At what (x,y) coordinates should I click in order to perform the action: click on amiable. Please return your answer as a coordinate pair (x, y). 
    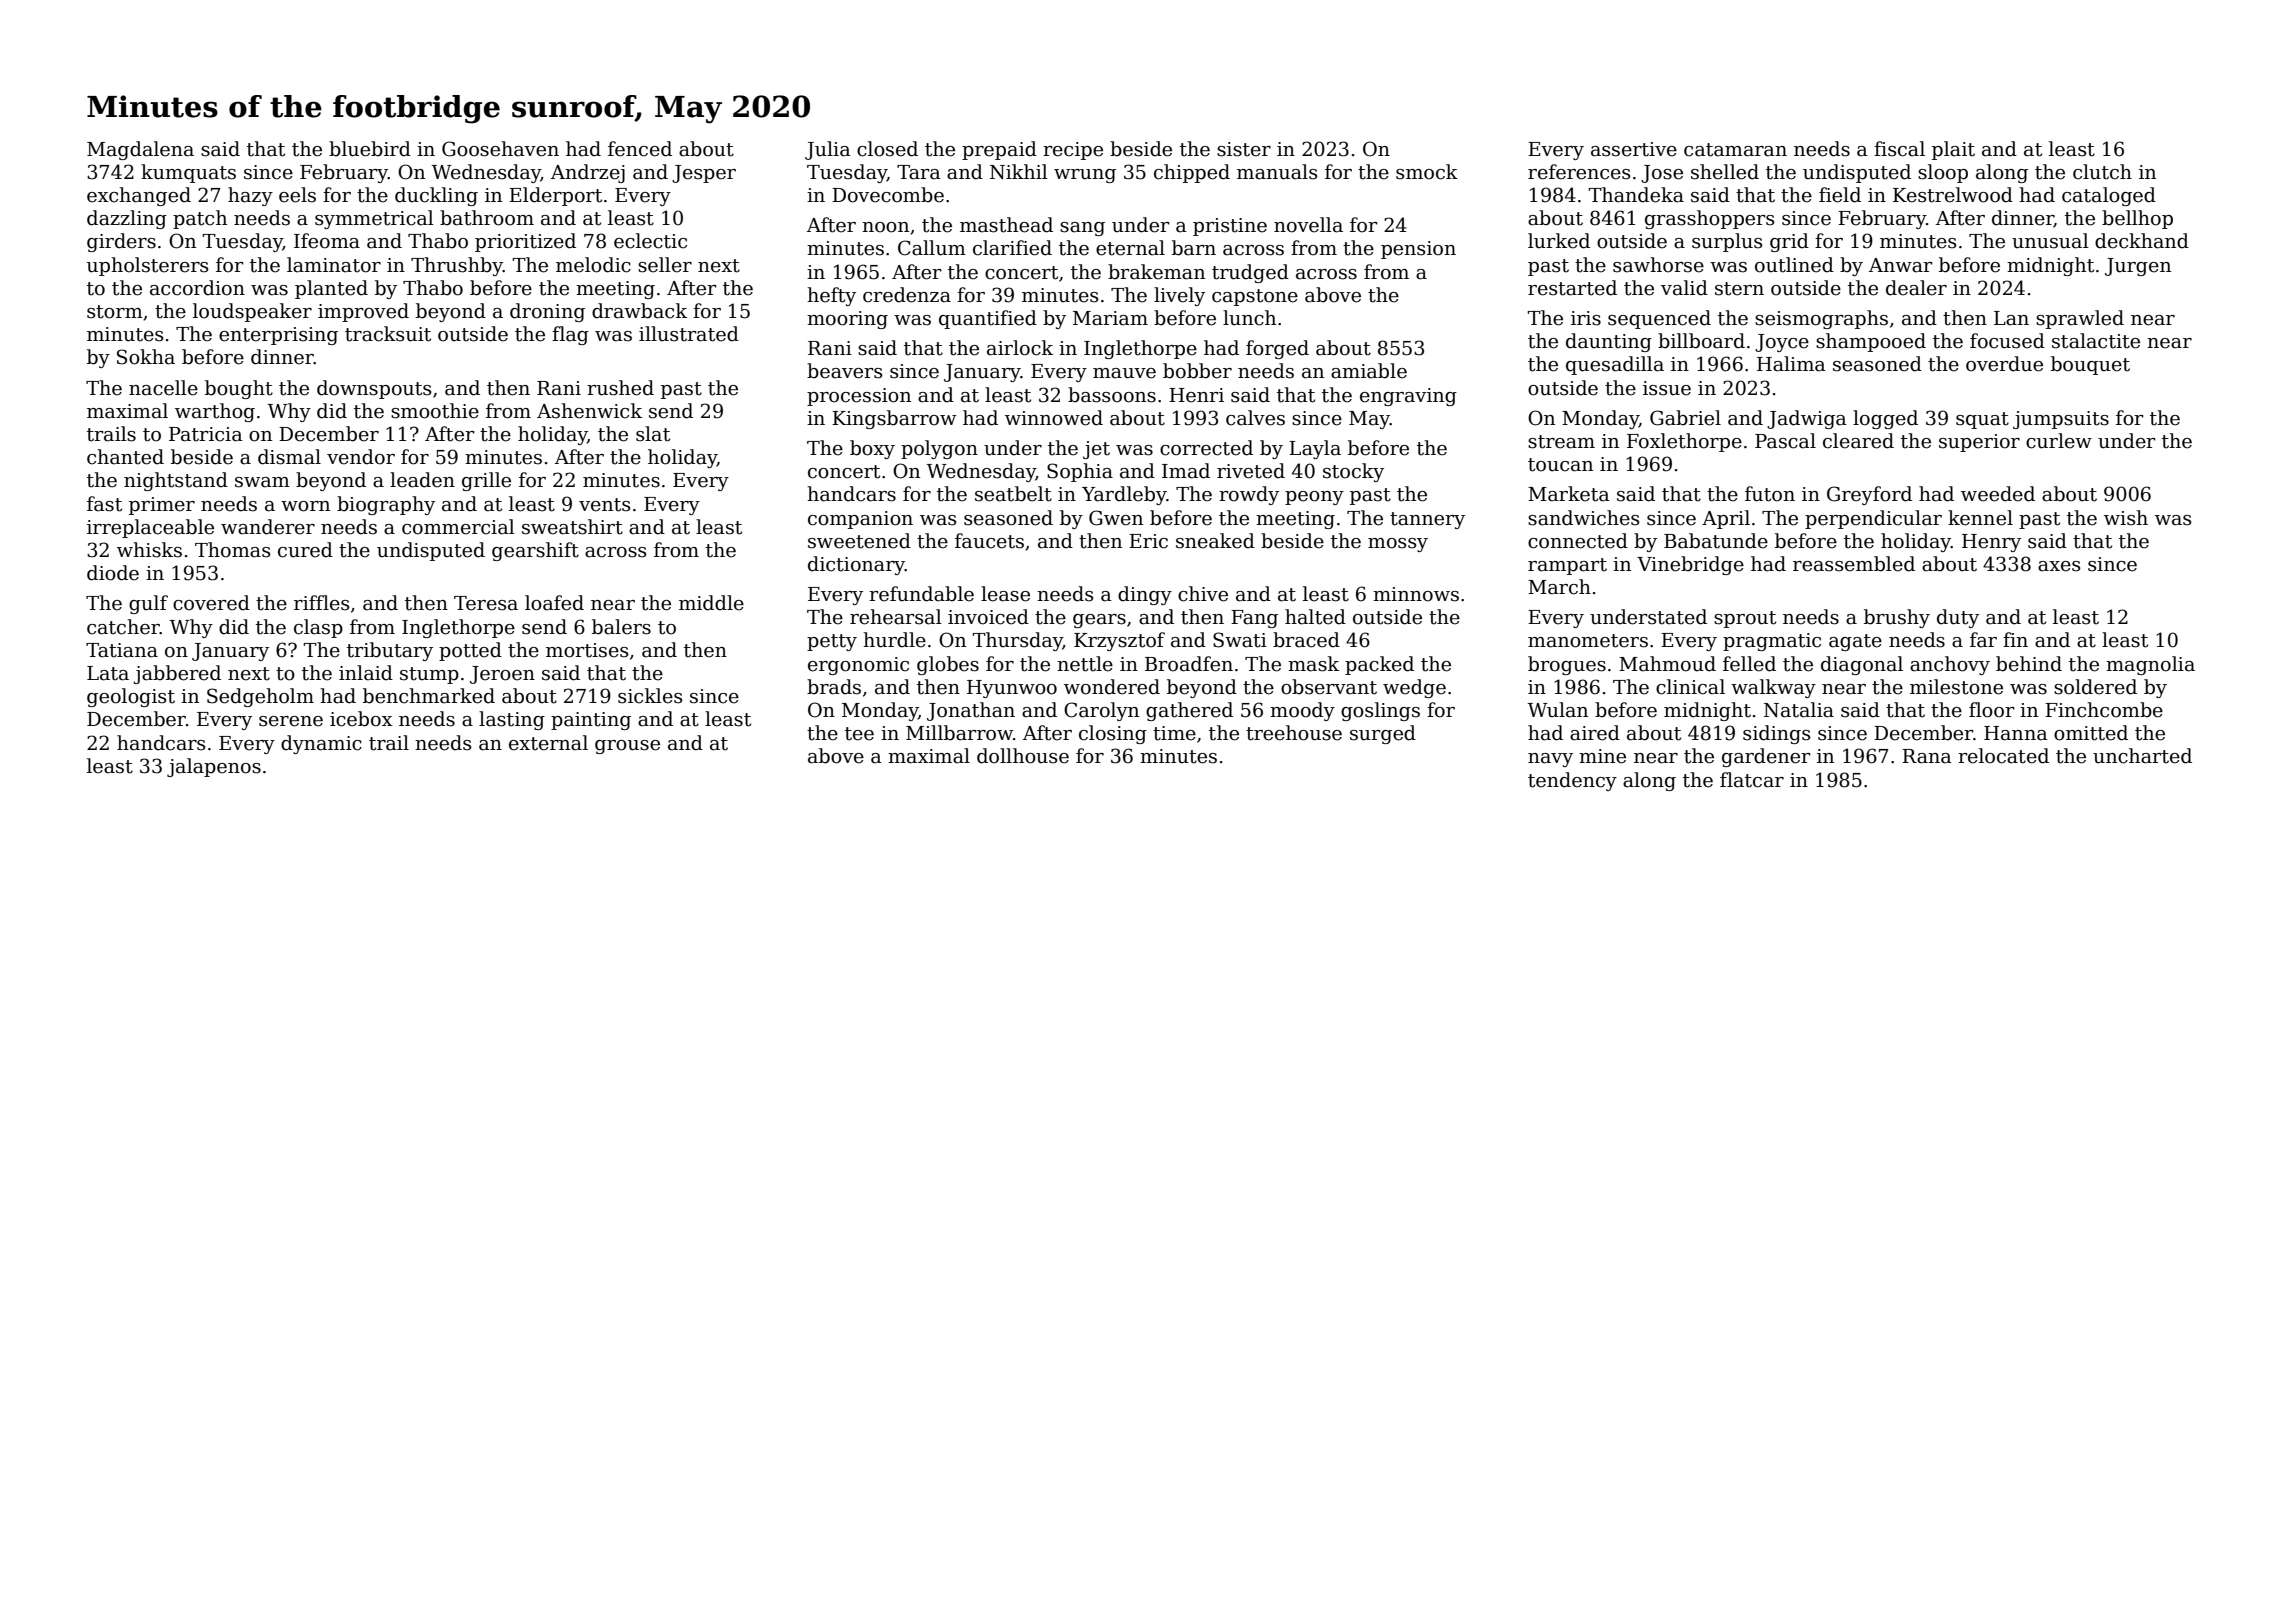
    Looking at the image, I should click on (1369, 371).
